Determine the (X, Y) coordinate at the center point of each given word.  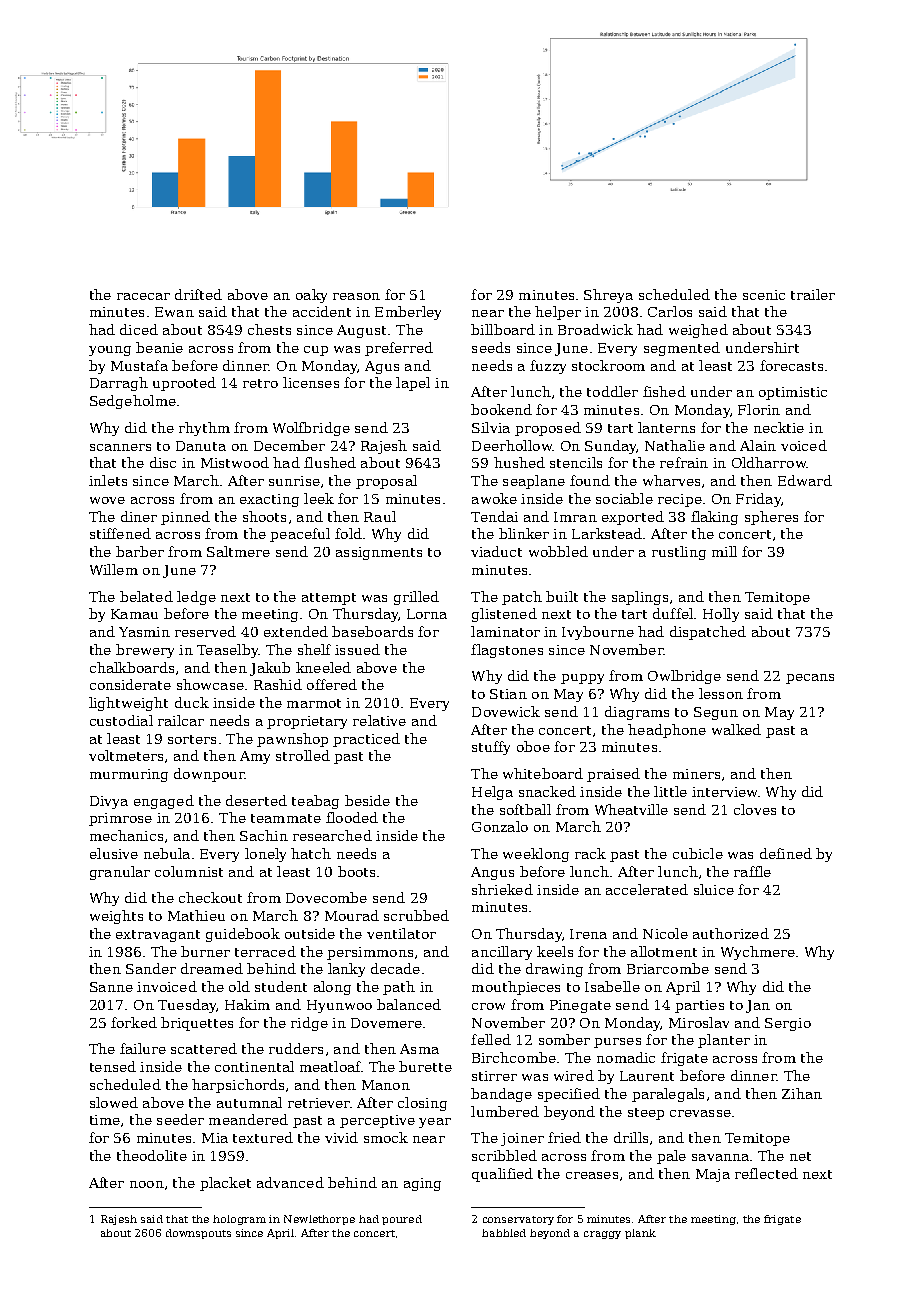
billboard (503, 329)
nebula (167, 853)
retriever (319, 1103)
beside (367, 800)
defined (786, 853)
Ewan (174, 312)
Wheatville (631, 809)
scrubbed (416, 915)
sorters (192, 739)
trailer (813, 294)
